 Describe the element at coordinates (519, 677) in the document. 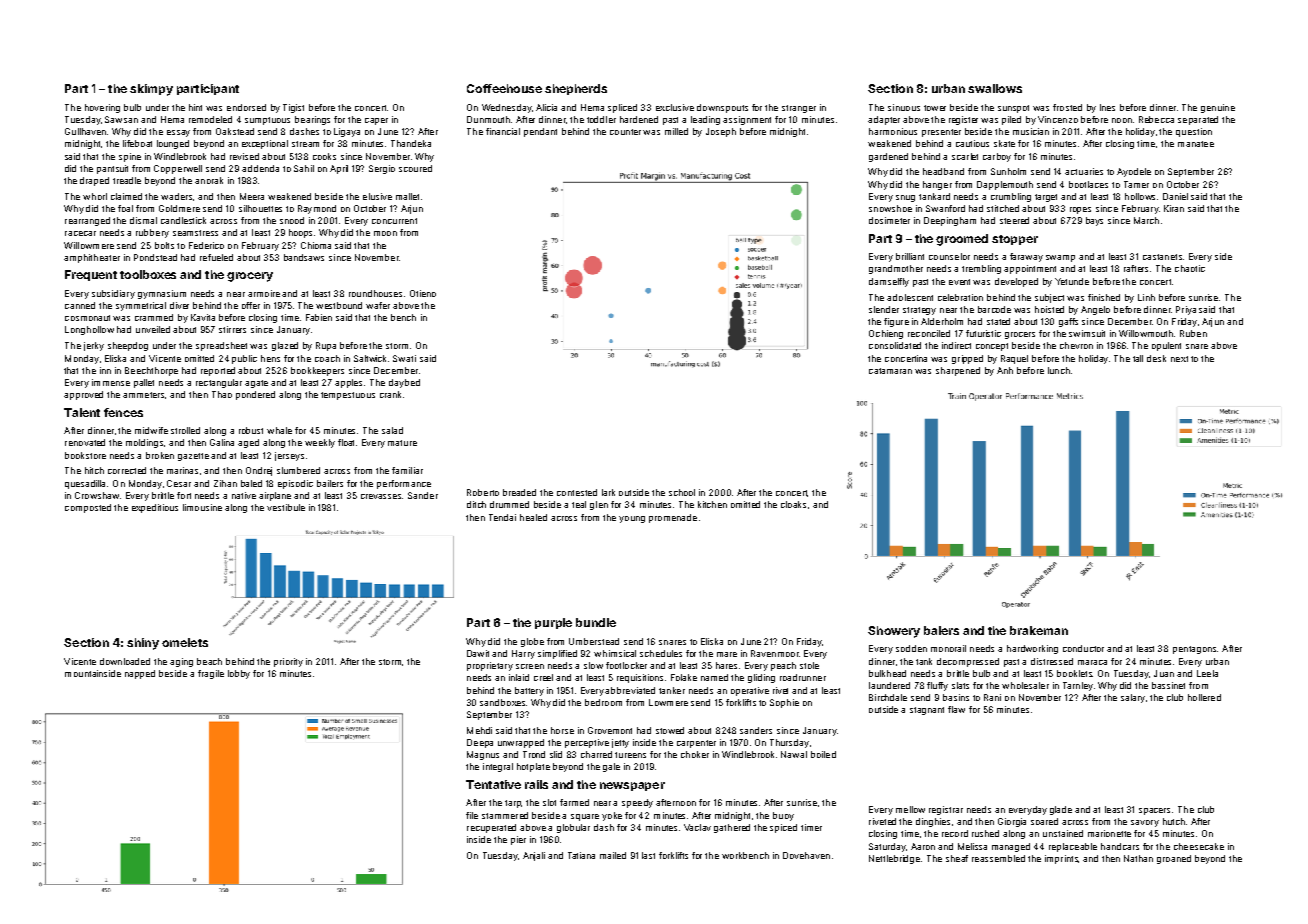

I see `inlaid` at that location.
